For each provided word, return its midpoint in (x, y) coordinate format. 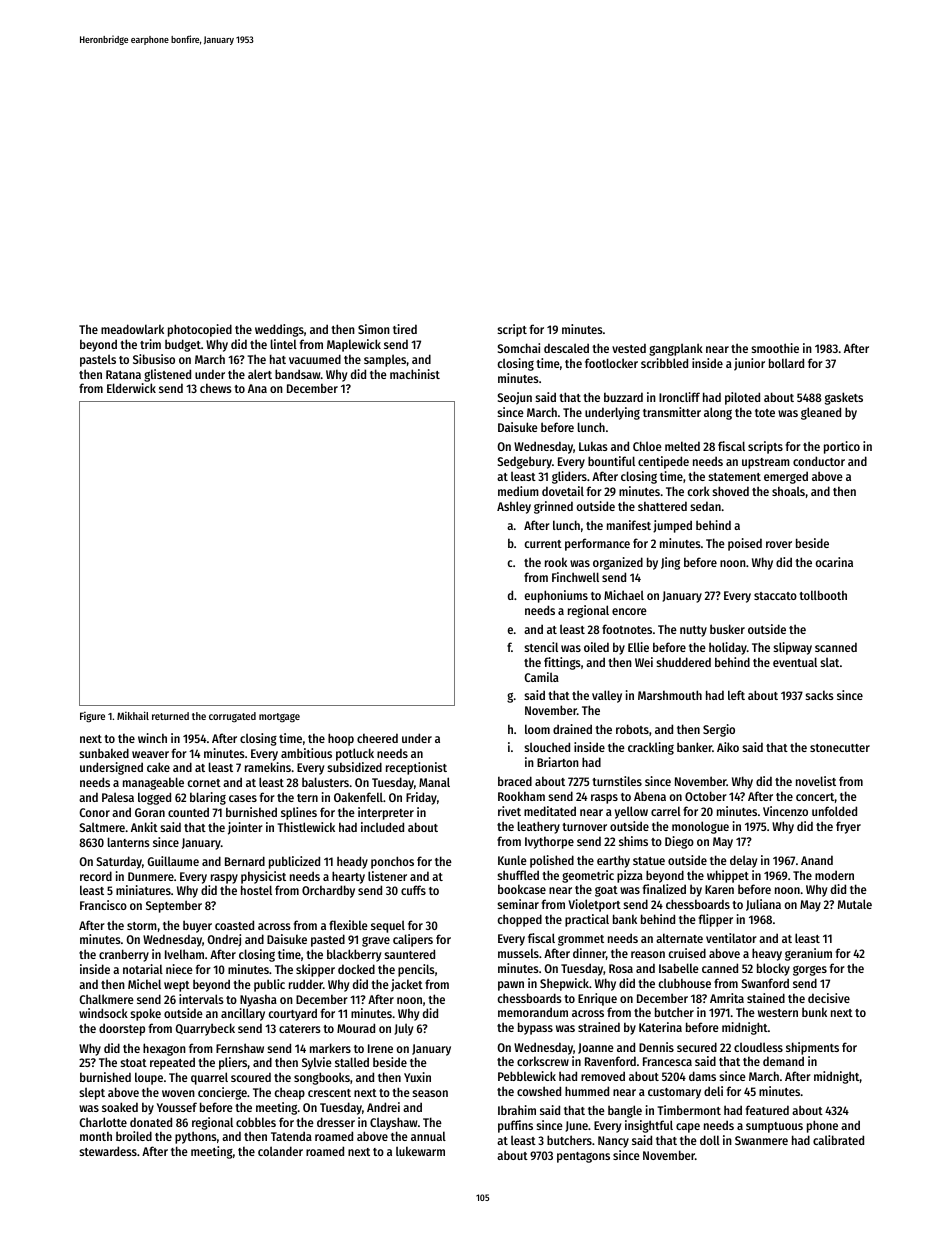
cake (158, 767)
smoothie (775, 348)
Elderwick (131, 388)
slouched (547, 747)
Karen (719, 889)
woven (178, 1093)
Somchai (518, 348)
